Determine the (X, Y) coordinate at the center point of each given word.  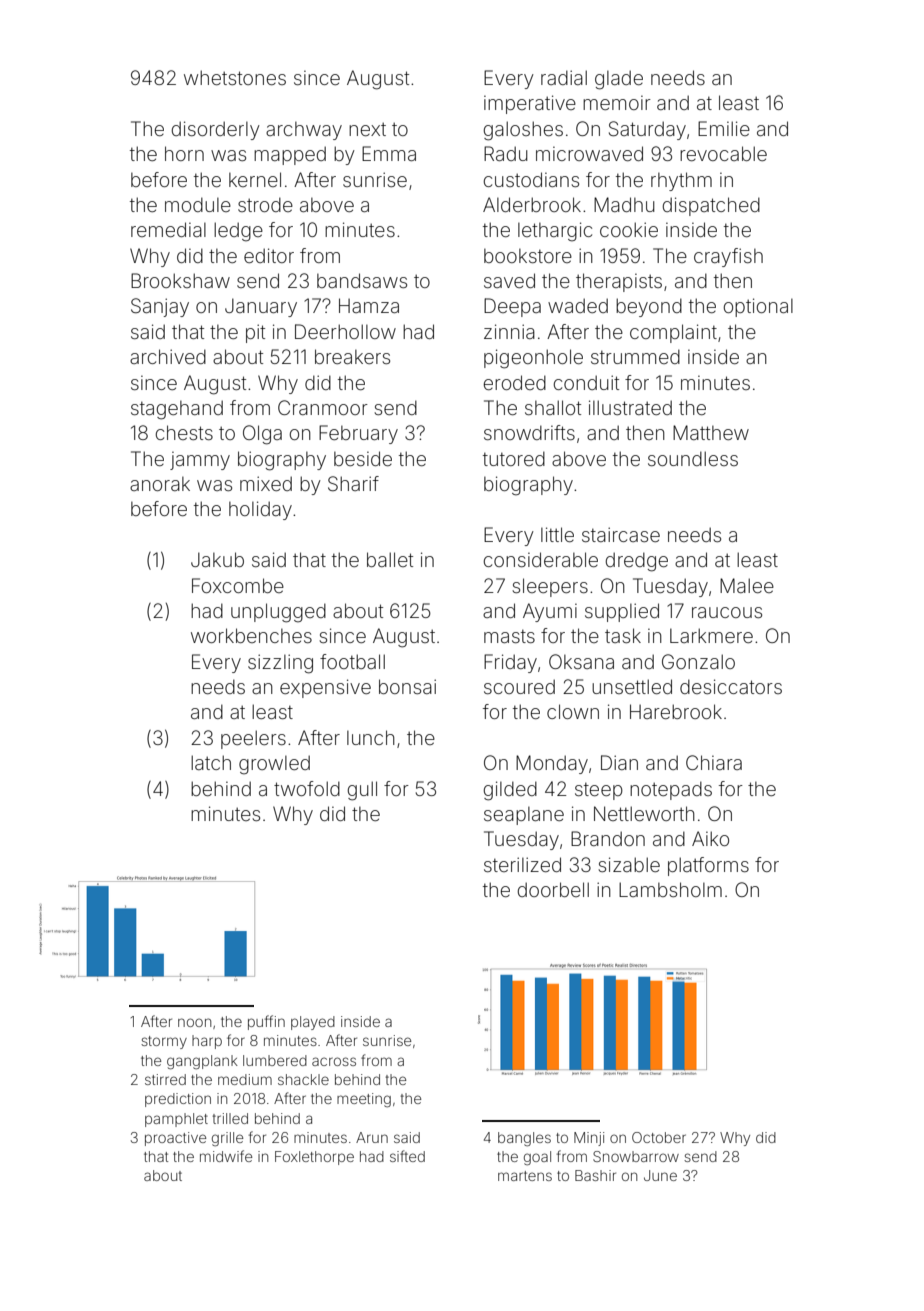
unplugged (278, 613)
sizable (629, 864)
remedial (168, 229)
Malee (747, 585)
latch (211, 762)
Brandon (608, 838)
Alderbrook (532, 204)
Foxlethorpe (314, 1158)
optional (758, 307)
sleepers (550, 587)
